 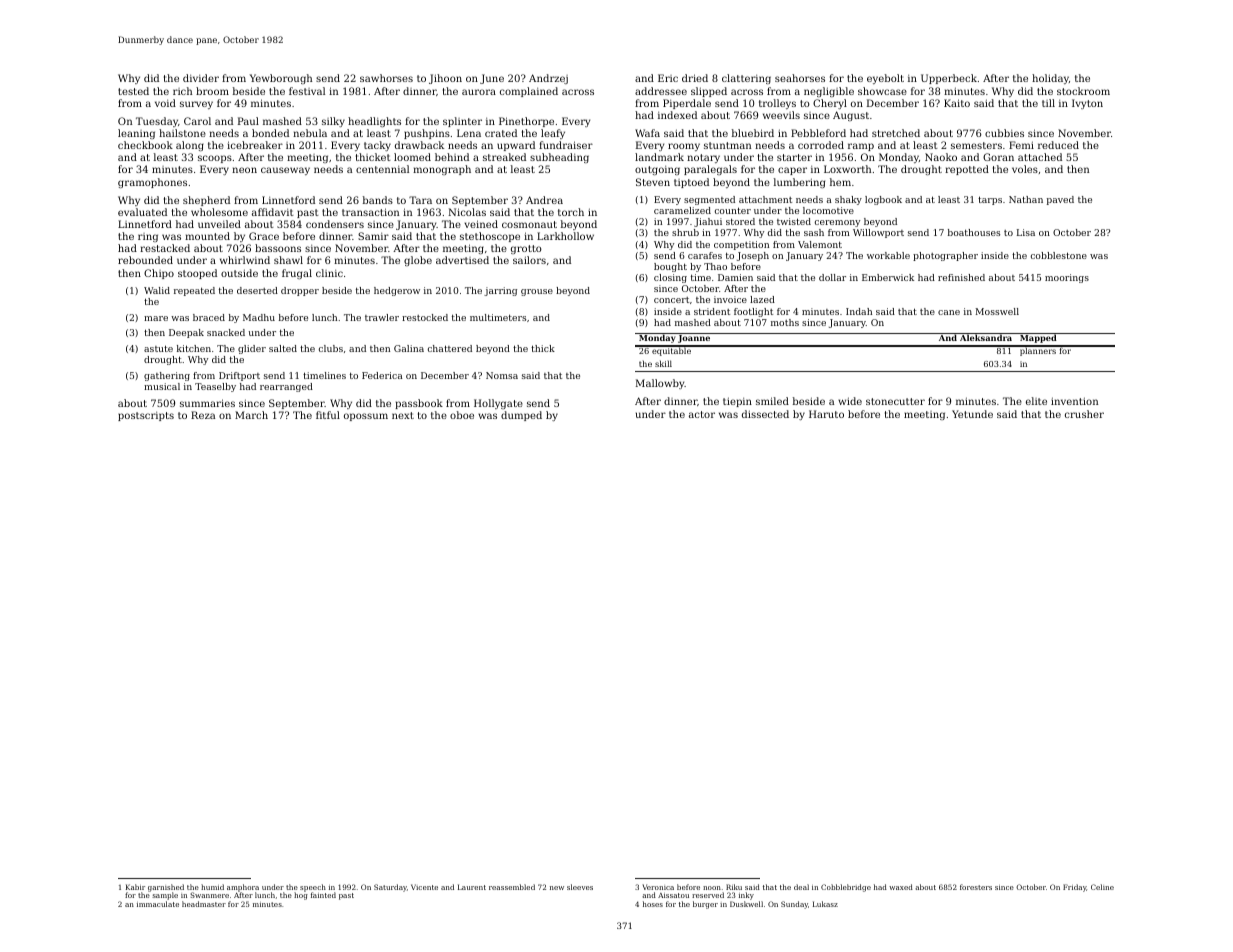 What do you see at coordinates (251, 415) in the screenshot?
I see `March` at bounding box center [251, 415].
